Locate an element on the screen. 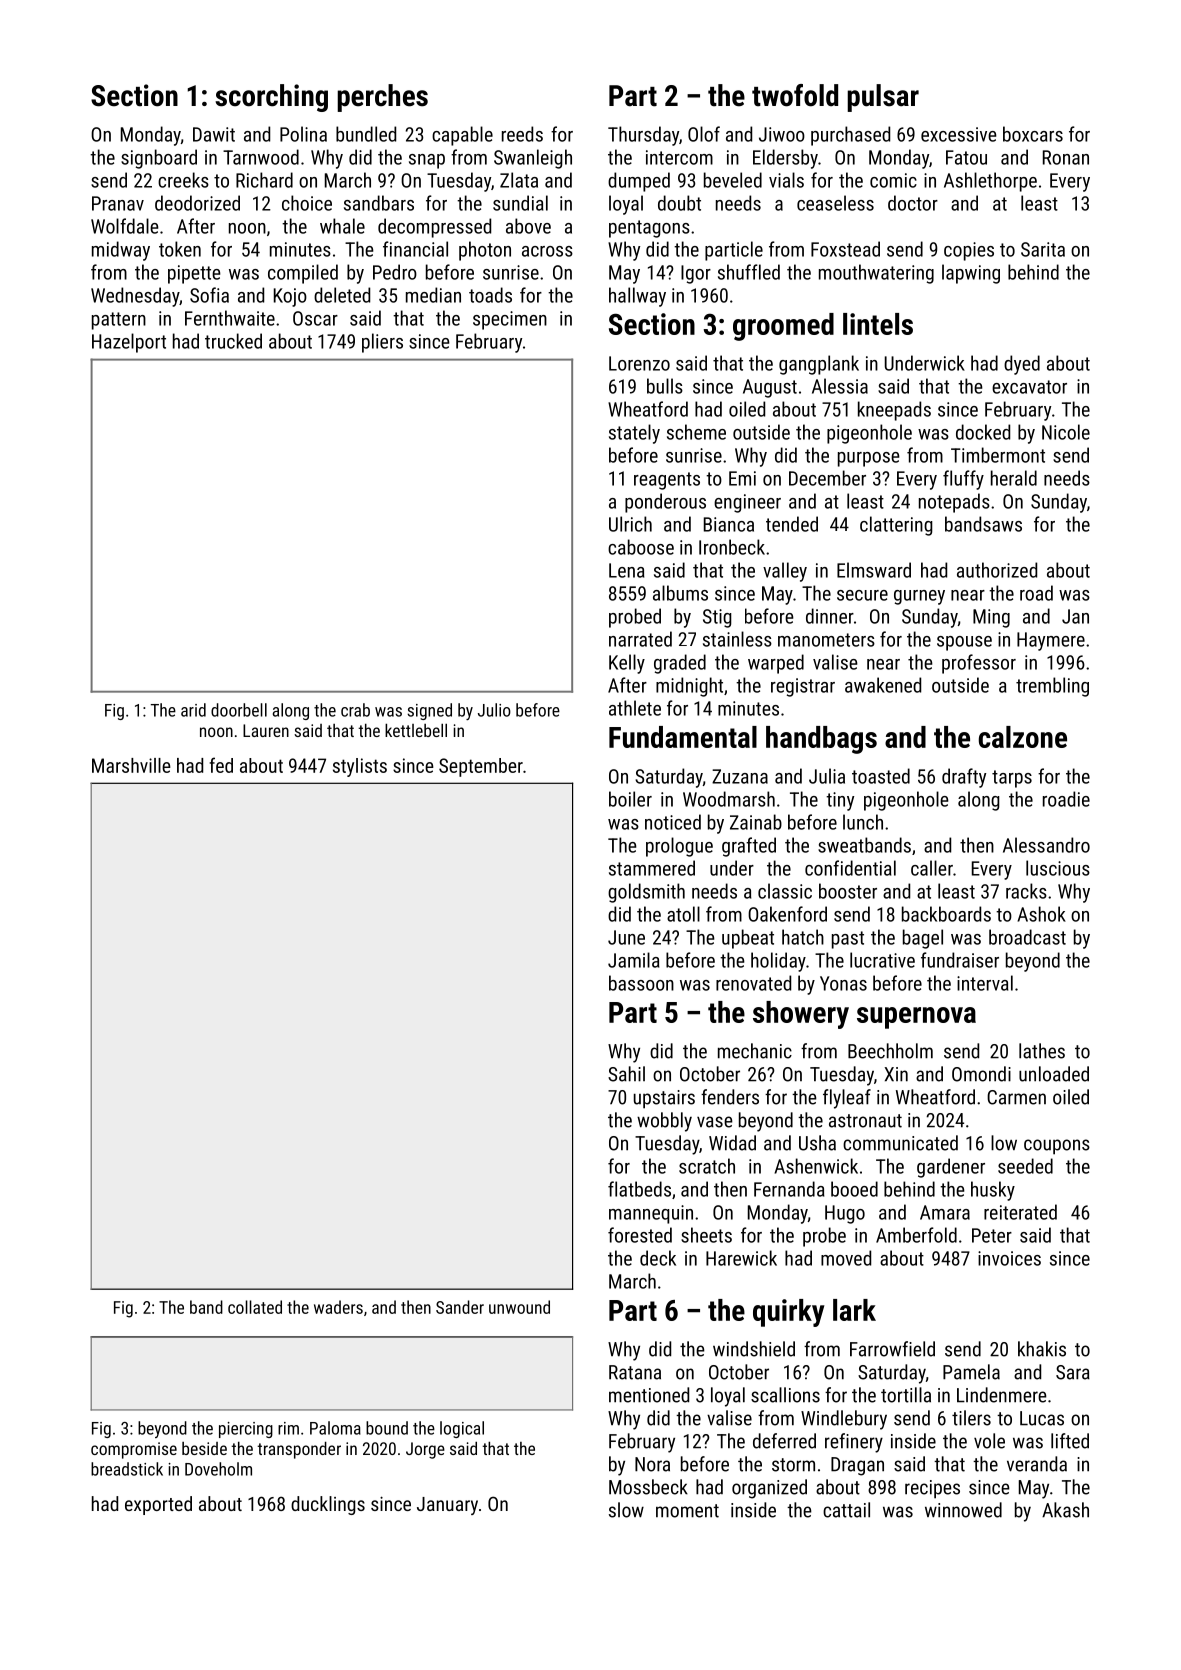  collated is located at coordinates (255, 1307).
